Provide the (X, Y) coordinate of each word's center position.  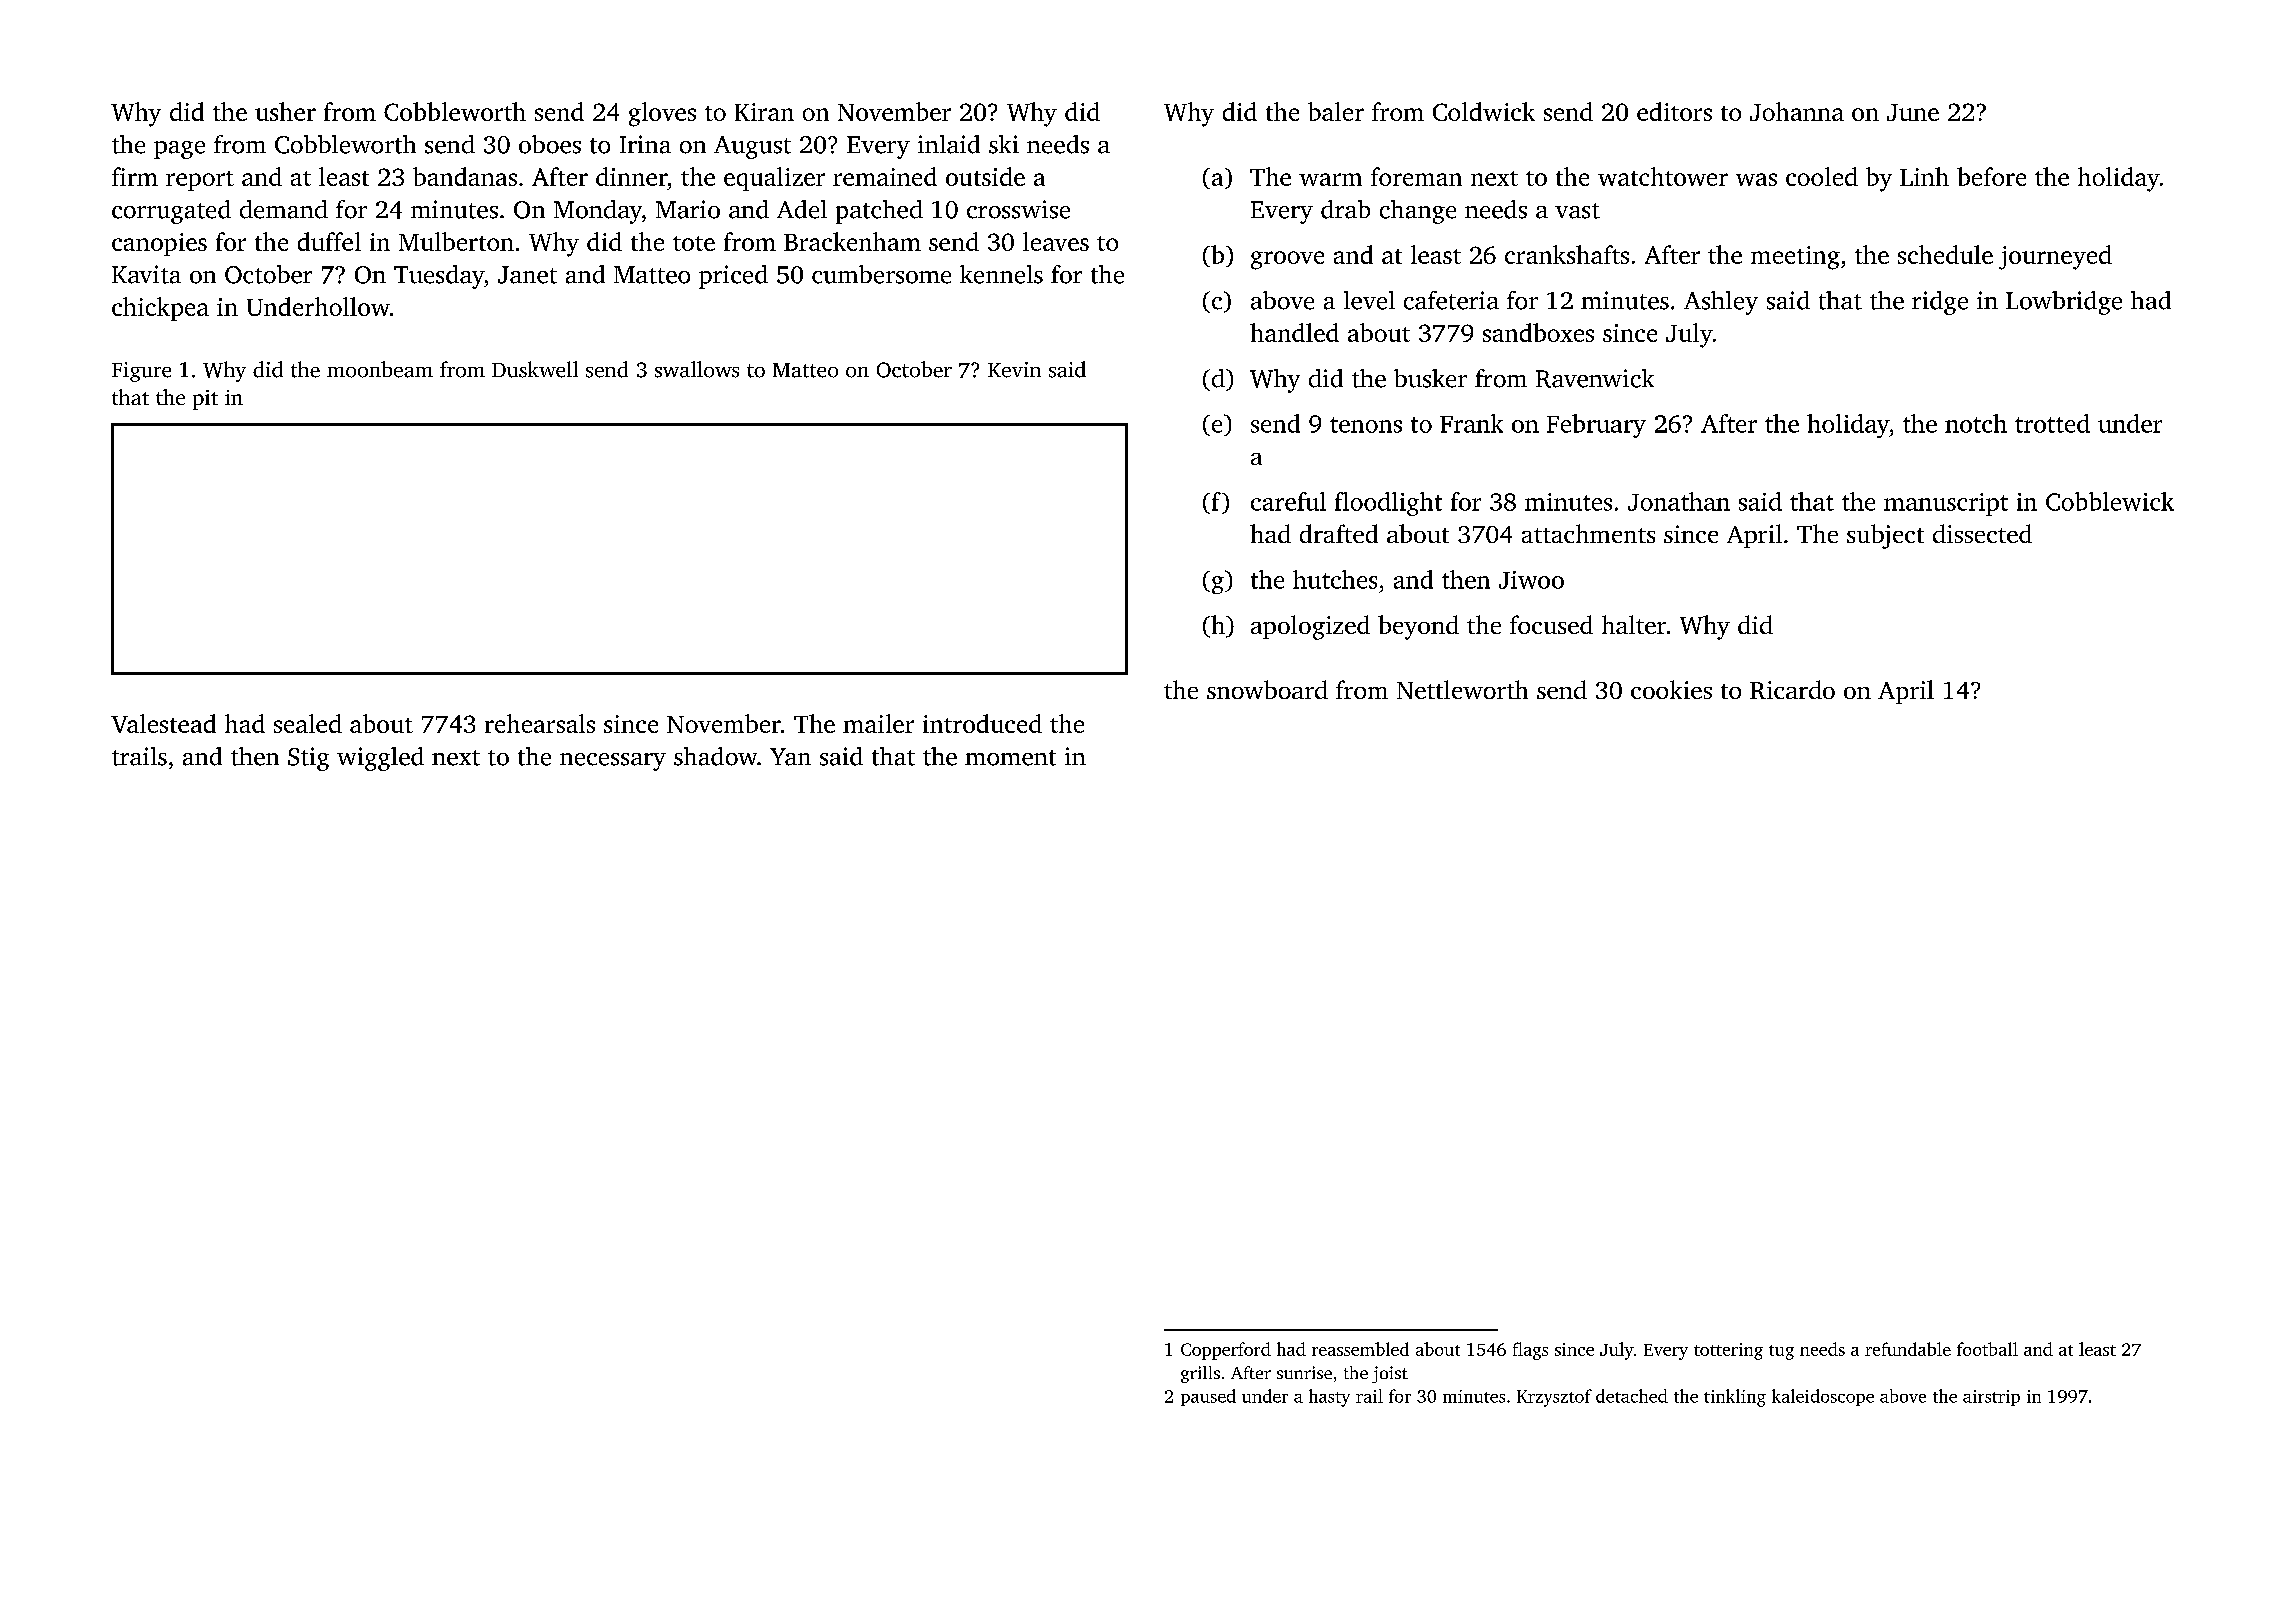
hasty (1329, 1398)
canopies (159, 244)
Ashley (1721, 303)
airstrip (1991, 1398)
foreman (1416, 176)
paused (1208, 1397)
